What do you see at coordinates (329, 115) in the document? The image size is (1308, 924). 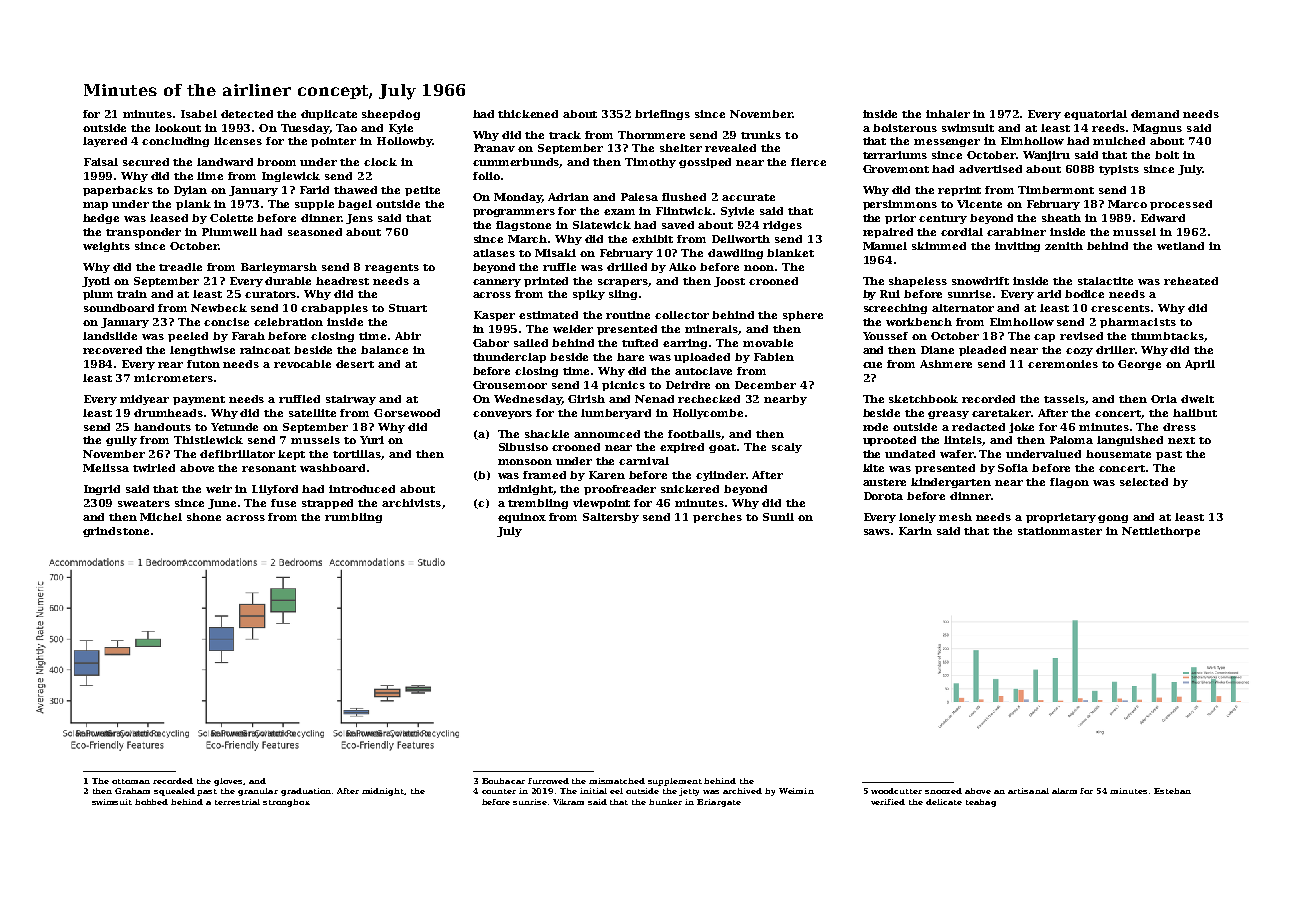 I see `duplicate` at bounding box center [329, 115].
